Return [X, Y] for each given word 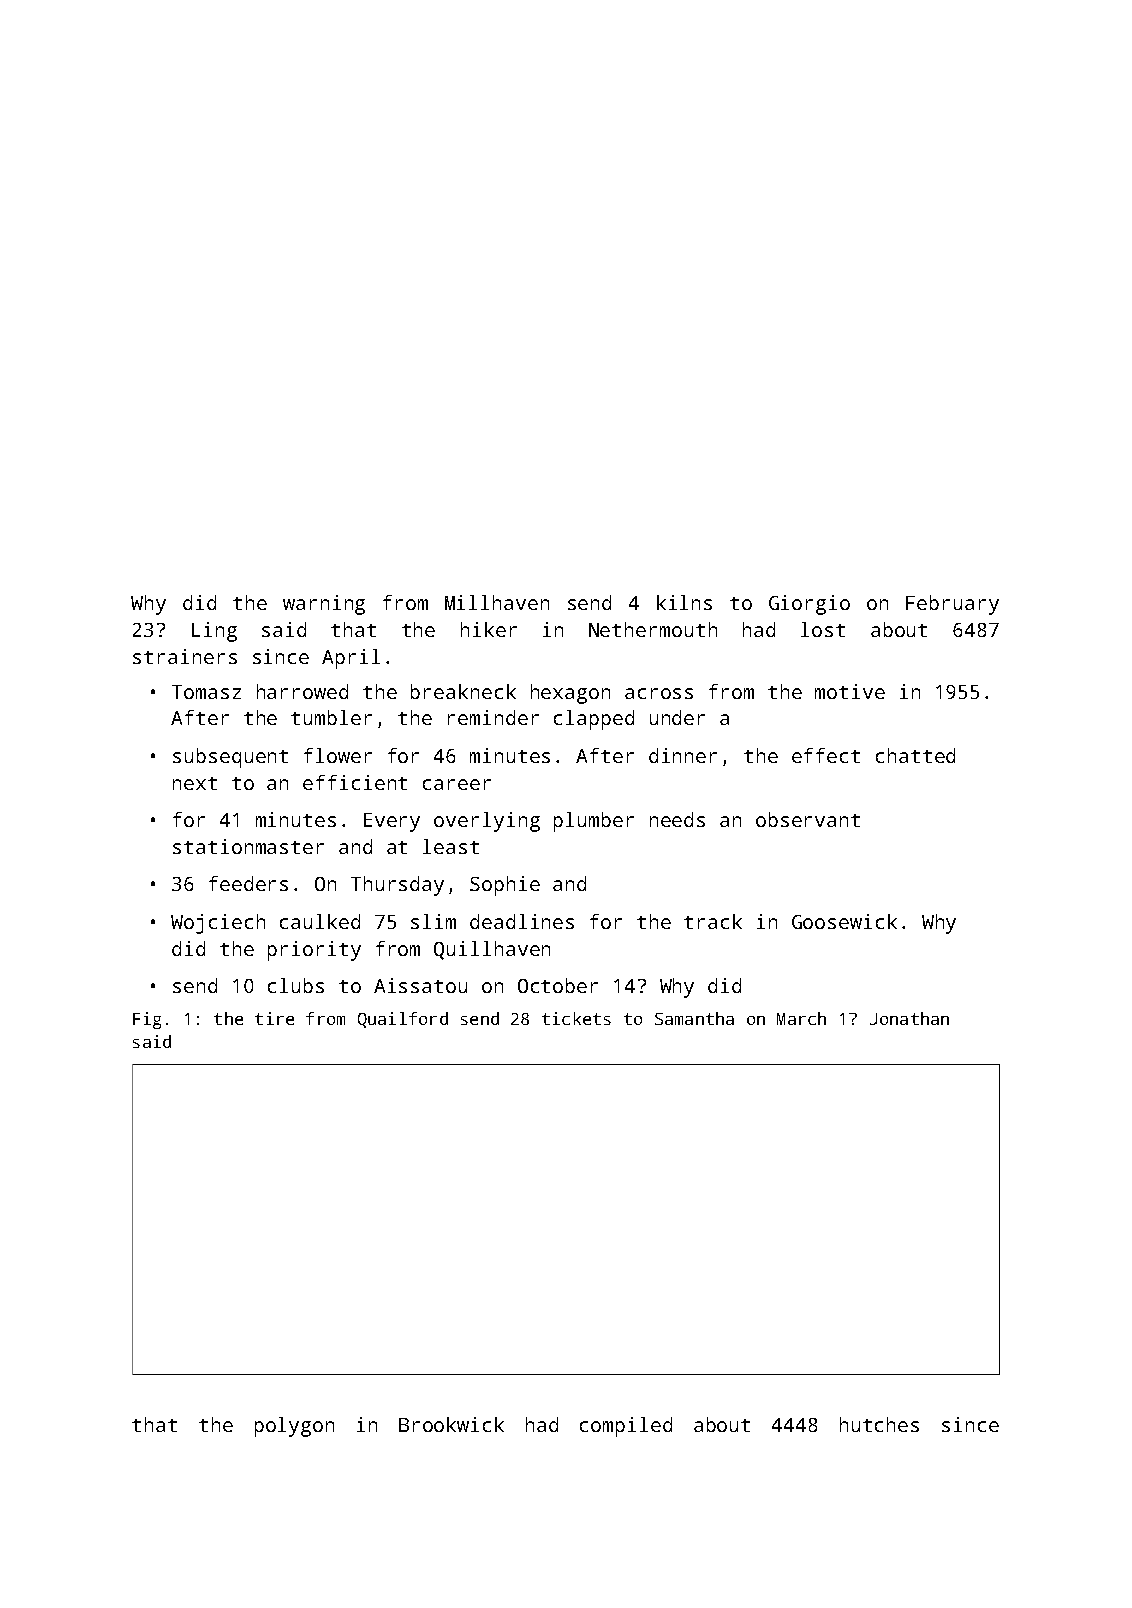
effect [826, 755]
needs [677, 819]
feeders [248, 883]
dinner [683, 755]
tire [274, 1018]
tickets [576, 1018]
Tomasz [206, 692]
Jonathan [909, 1018]
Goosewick [844, 921]
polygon [294, 1427]
